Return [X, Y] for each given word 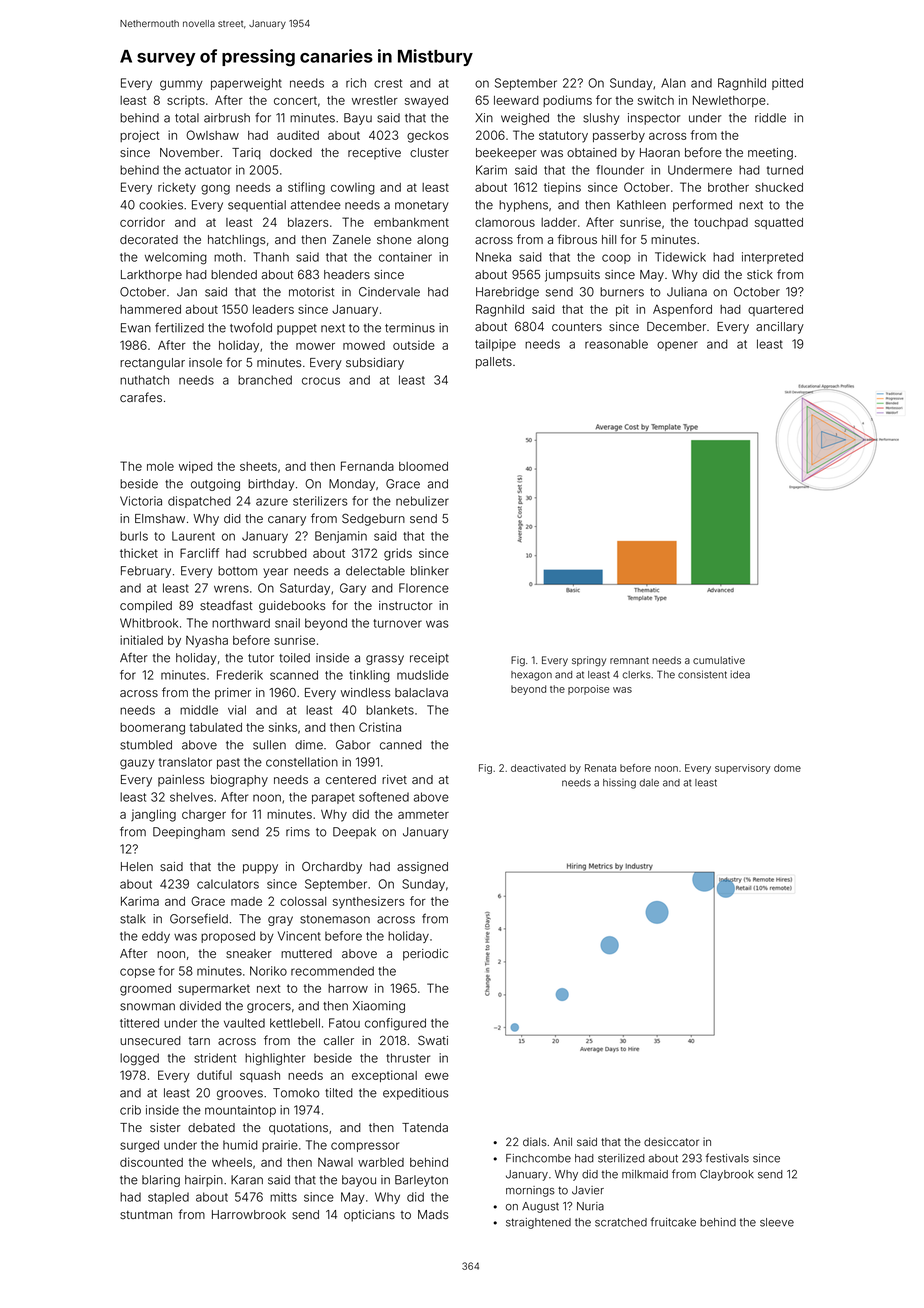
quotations [298, 1129]
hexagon [531, 676]
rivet [394, 779]
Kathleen [641, 205]
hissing [619, 784]
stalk [133, 919]
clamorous [505, 222]
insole [205, 362]
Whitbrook [149, 623]
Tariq [246, 154]
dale [649, 783]
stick [760, 274]
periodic [425, 955]
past [228, 763]
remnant [629, 660]
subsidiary [375, 364]
